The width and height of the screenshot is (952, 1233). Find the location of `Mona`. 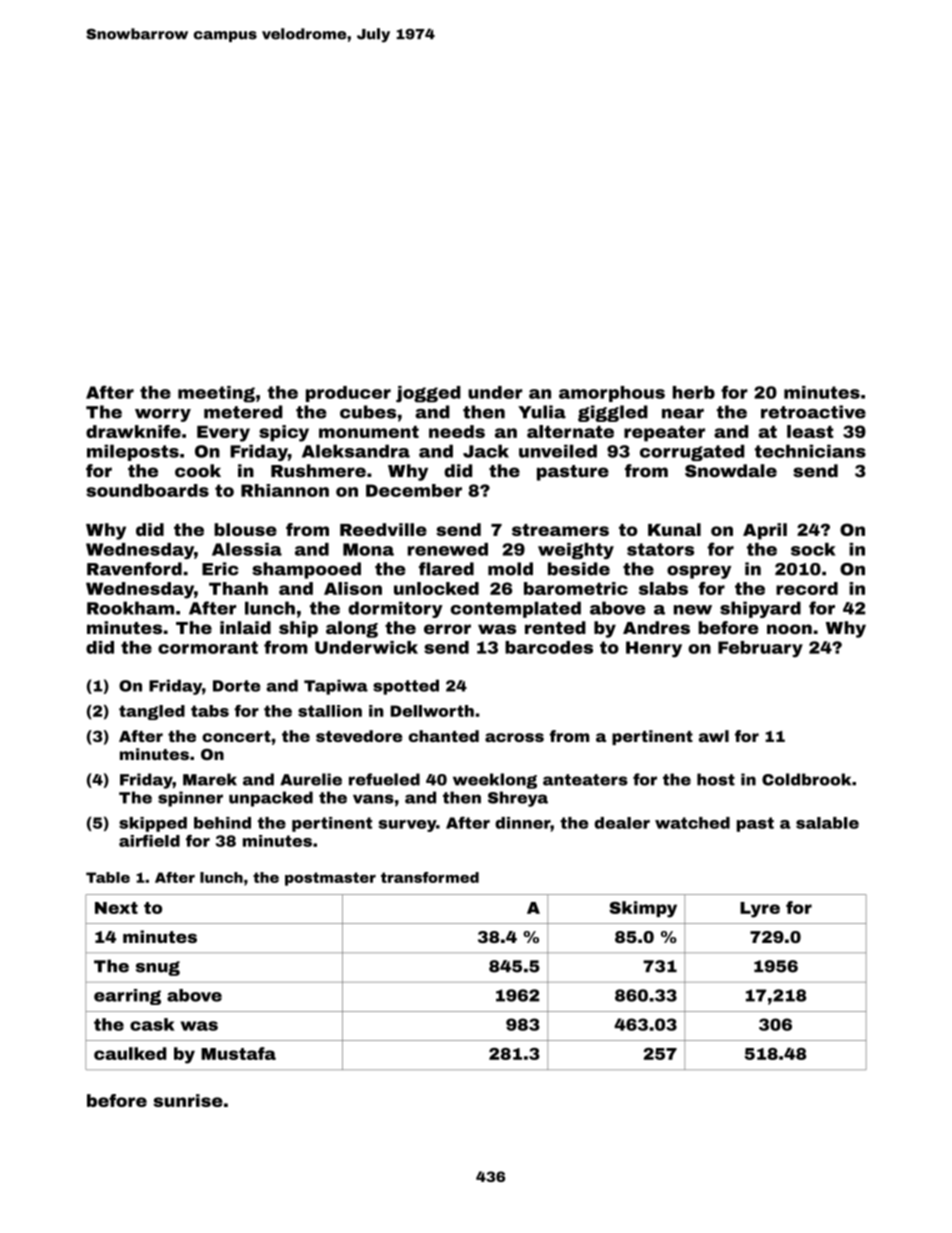

Mona is located at coordinates (368, 549).
